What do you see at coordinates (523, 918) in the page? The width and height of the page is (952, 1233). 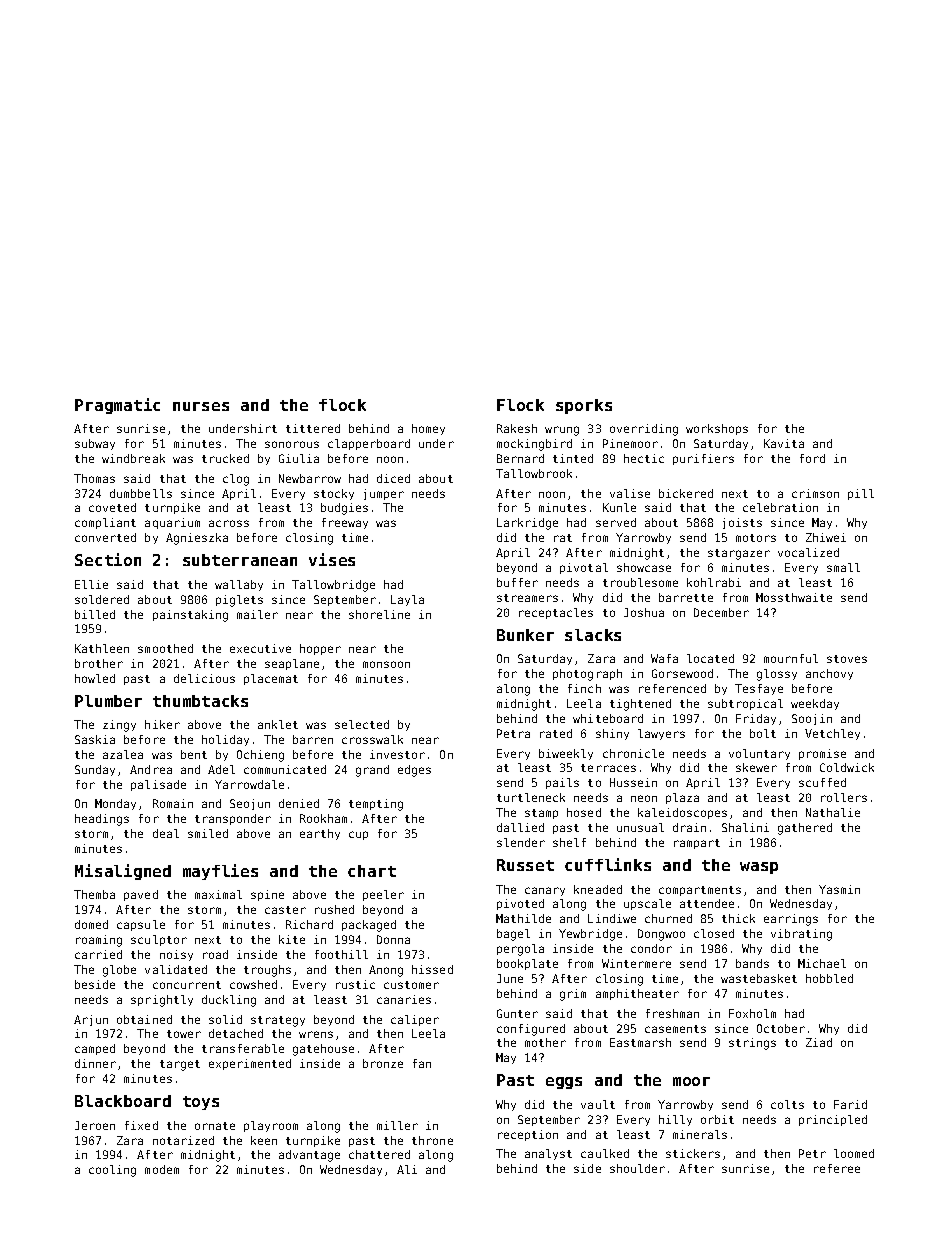 I see `Mathilde` at bounding box center [523, 918].
